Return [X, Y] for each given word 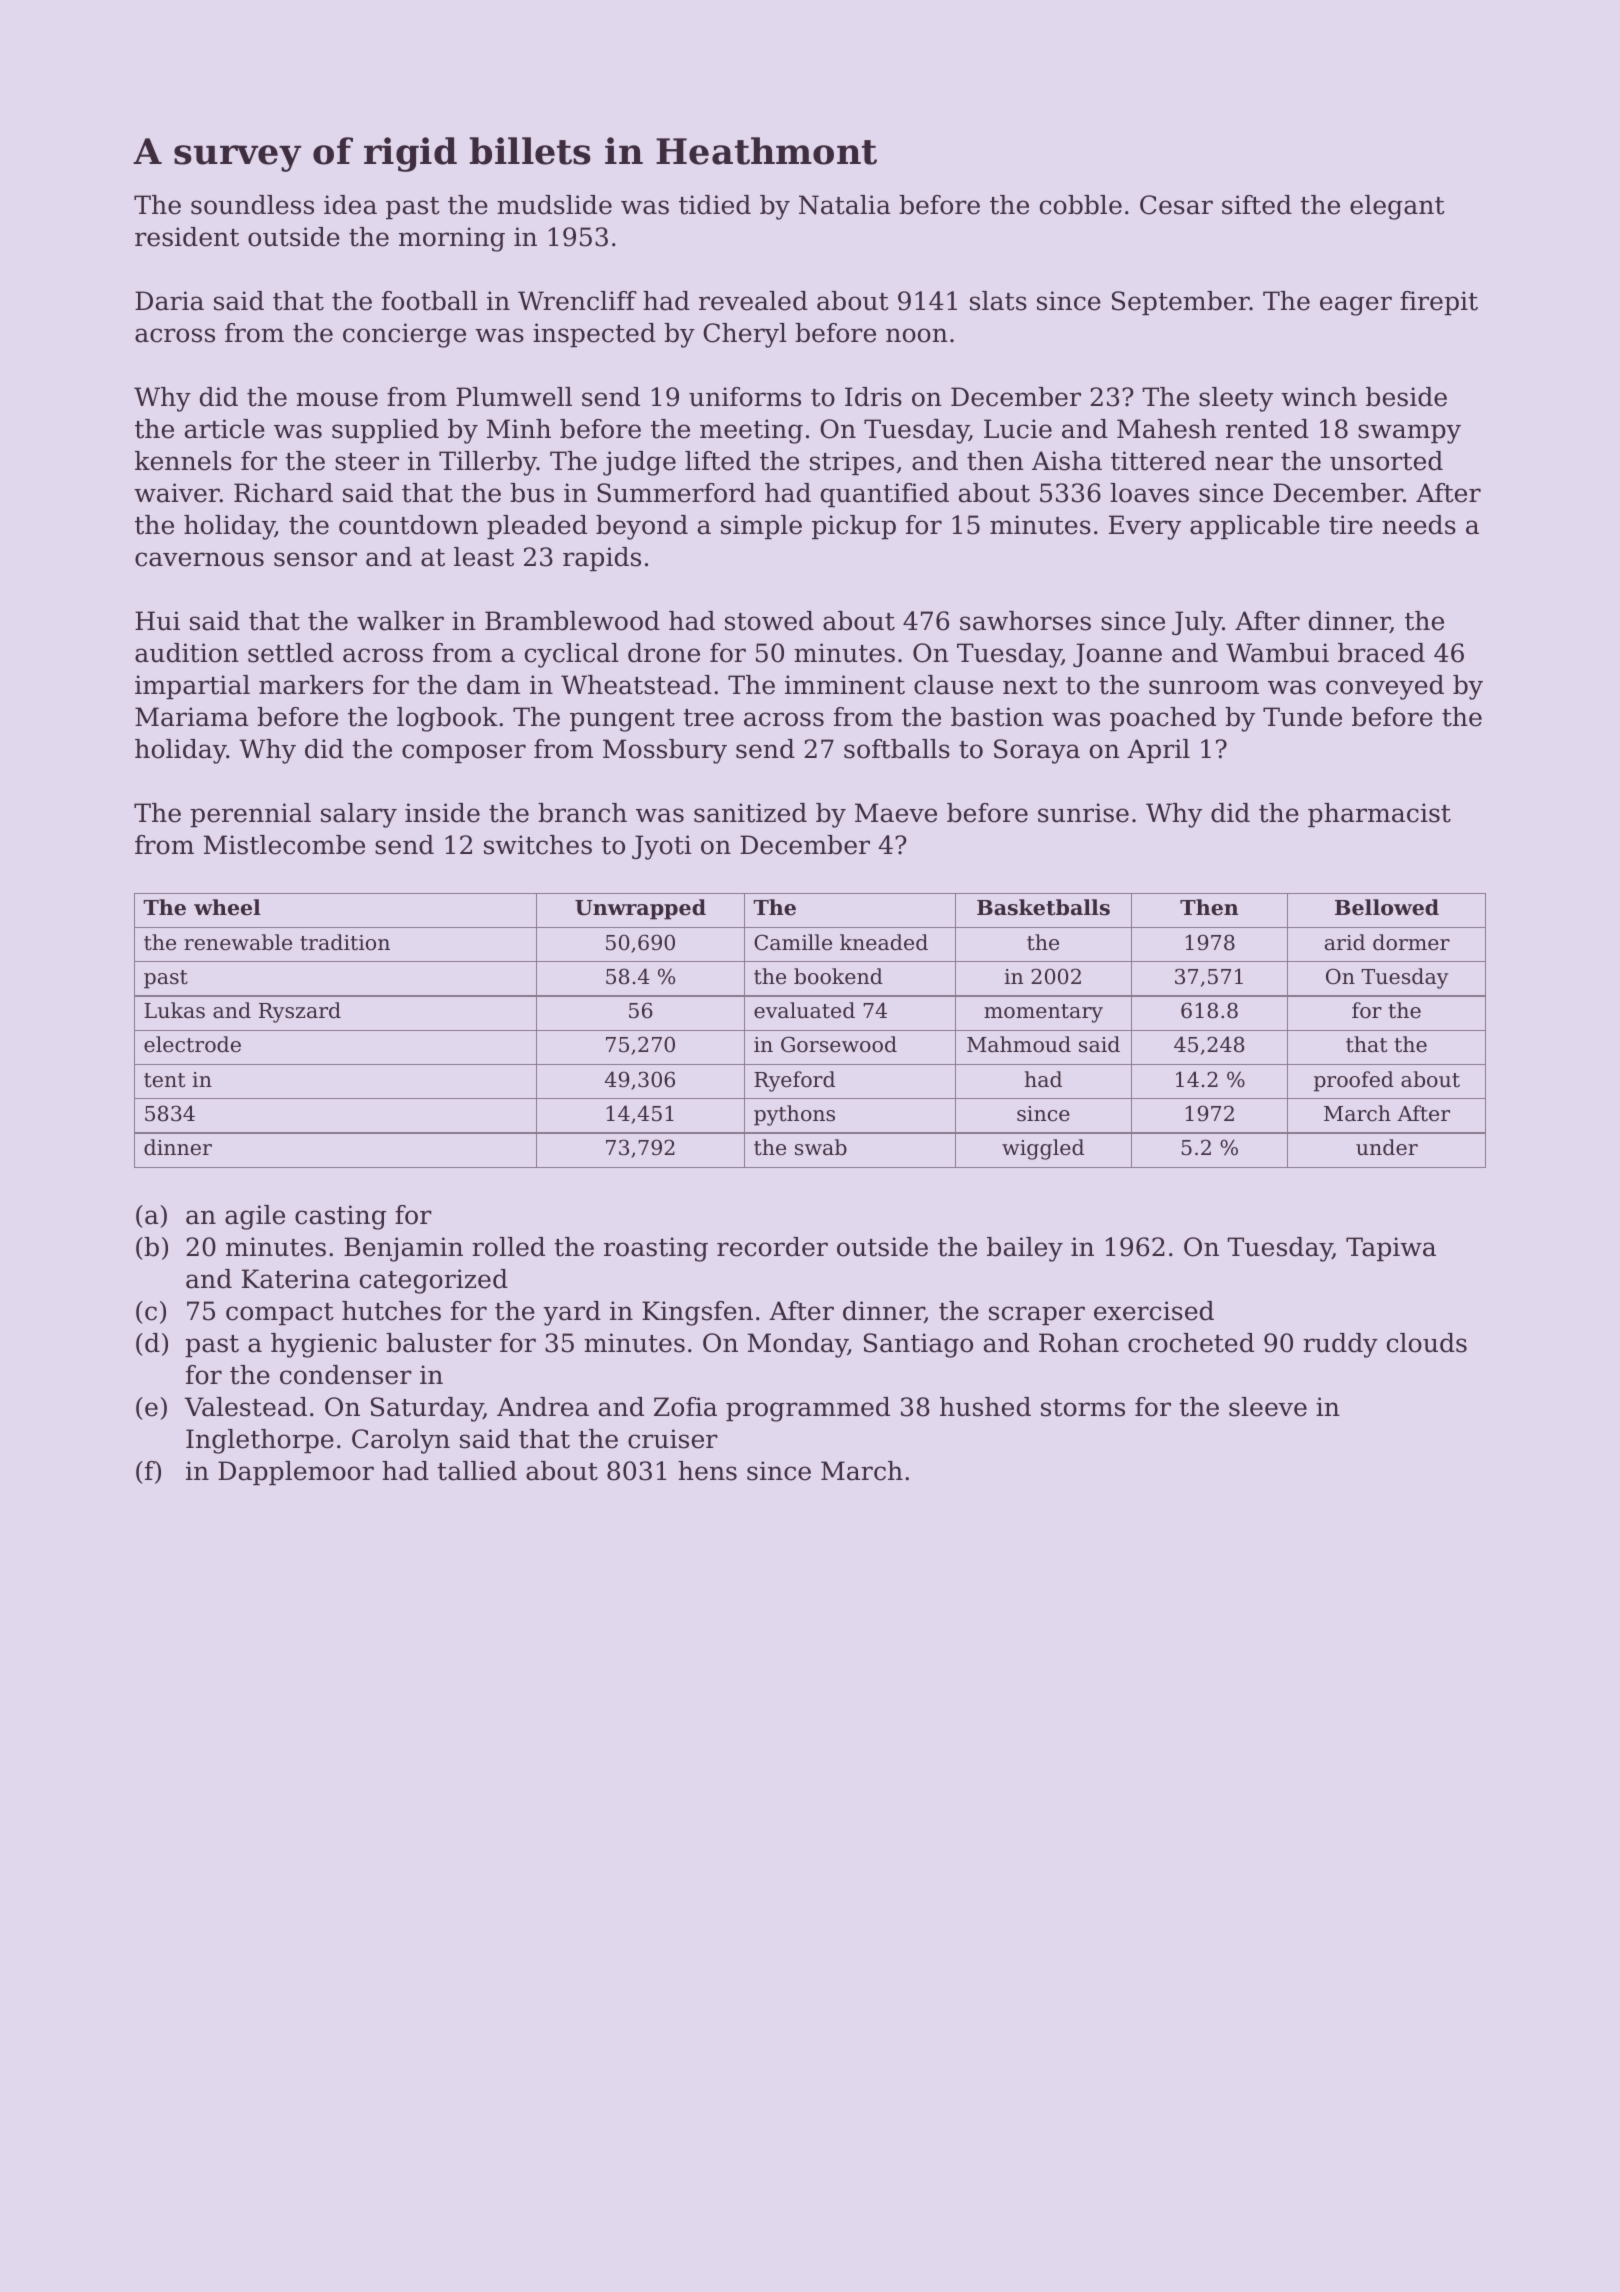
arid [1345, 942]
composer [464, 753]
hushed [985, 1407]
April [1158, 751]
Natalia [845, 205]
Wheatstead [636, 685]
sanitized [750, 813]
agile [255, 1217]
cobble [1081, 205]
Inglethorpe [260, 1441]
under [1387, 1147]
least [484, 557]
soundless [252, 205]
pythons [794, 1115]
